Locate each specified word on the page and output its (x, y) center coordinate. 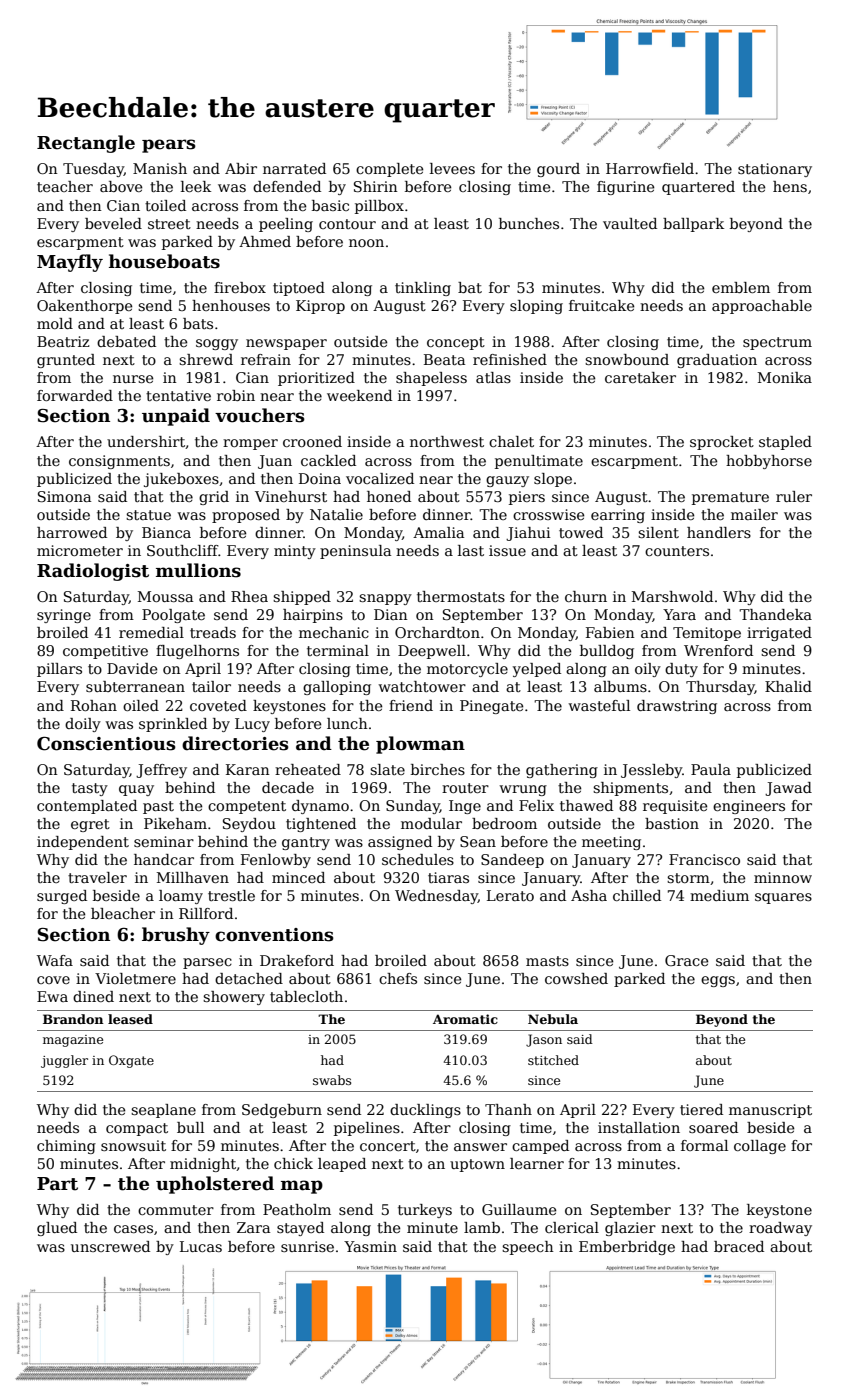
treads (213, 632)
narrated (294, 168)
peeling (286, 225)
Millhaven (193, 877)
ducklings (425, 1111)
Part (57, 1184)
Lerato (510, 895)
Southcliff (183, 550)
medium (719, 895)
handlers (719, 532)
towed (581, 532)
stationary (775, 170)
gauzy (507, 481)
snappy (385, 599)
